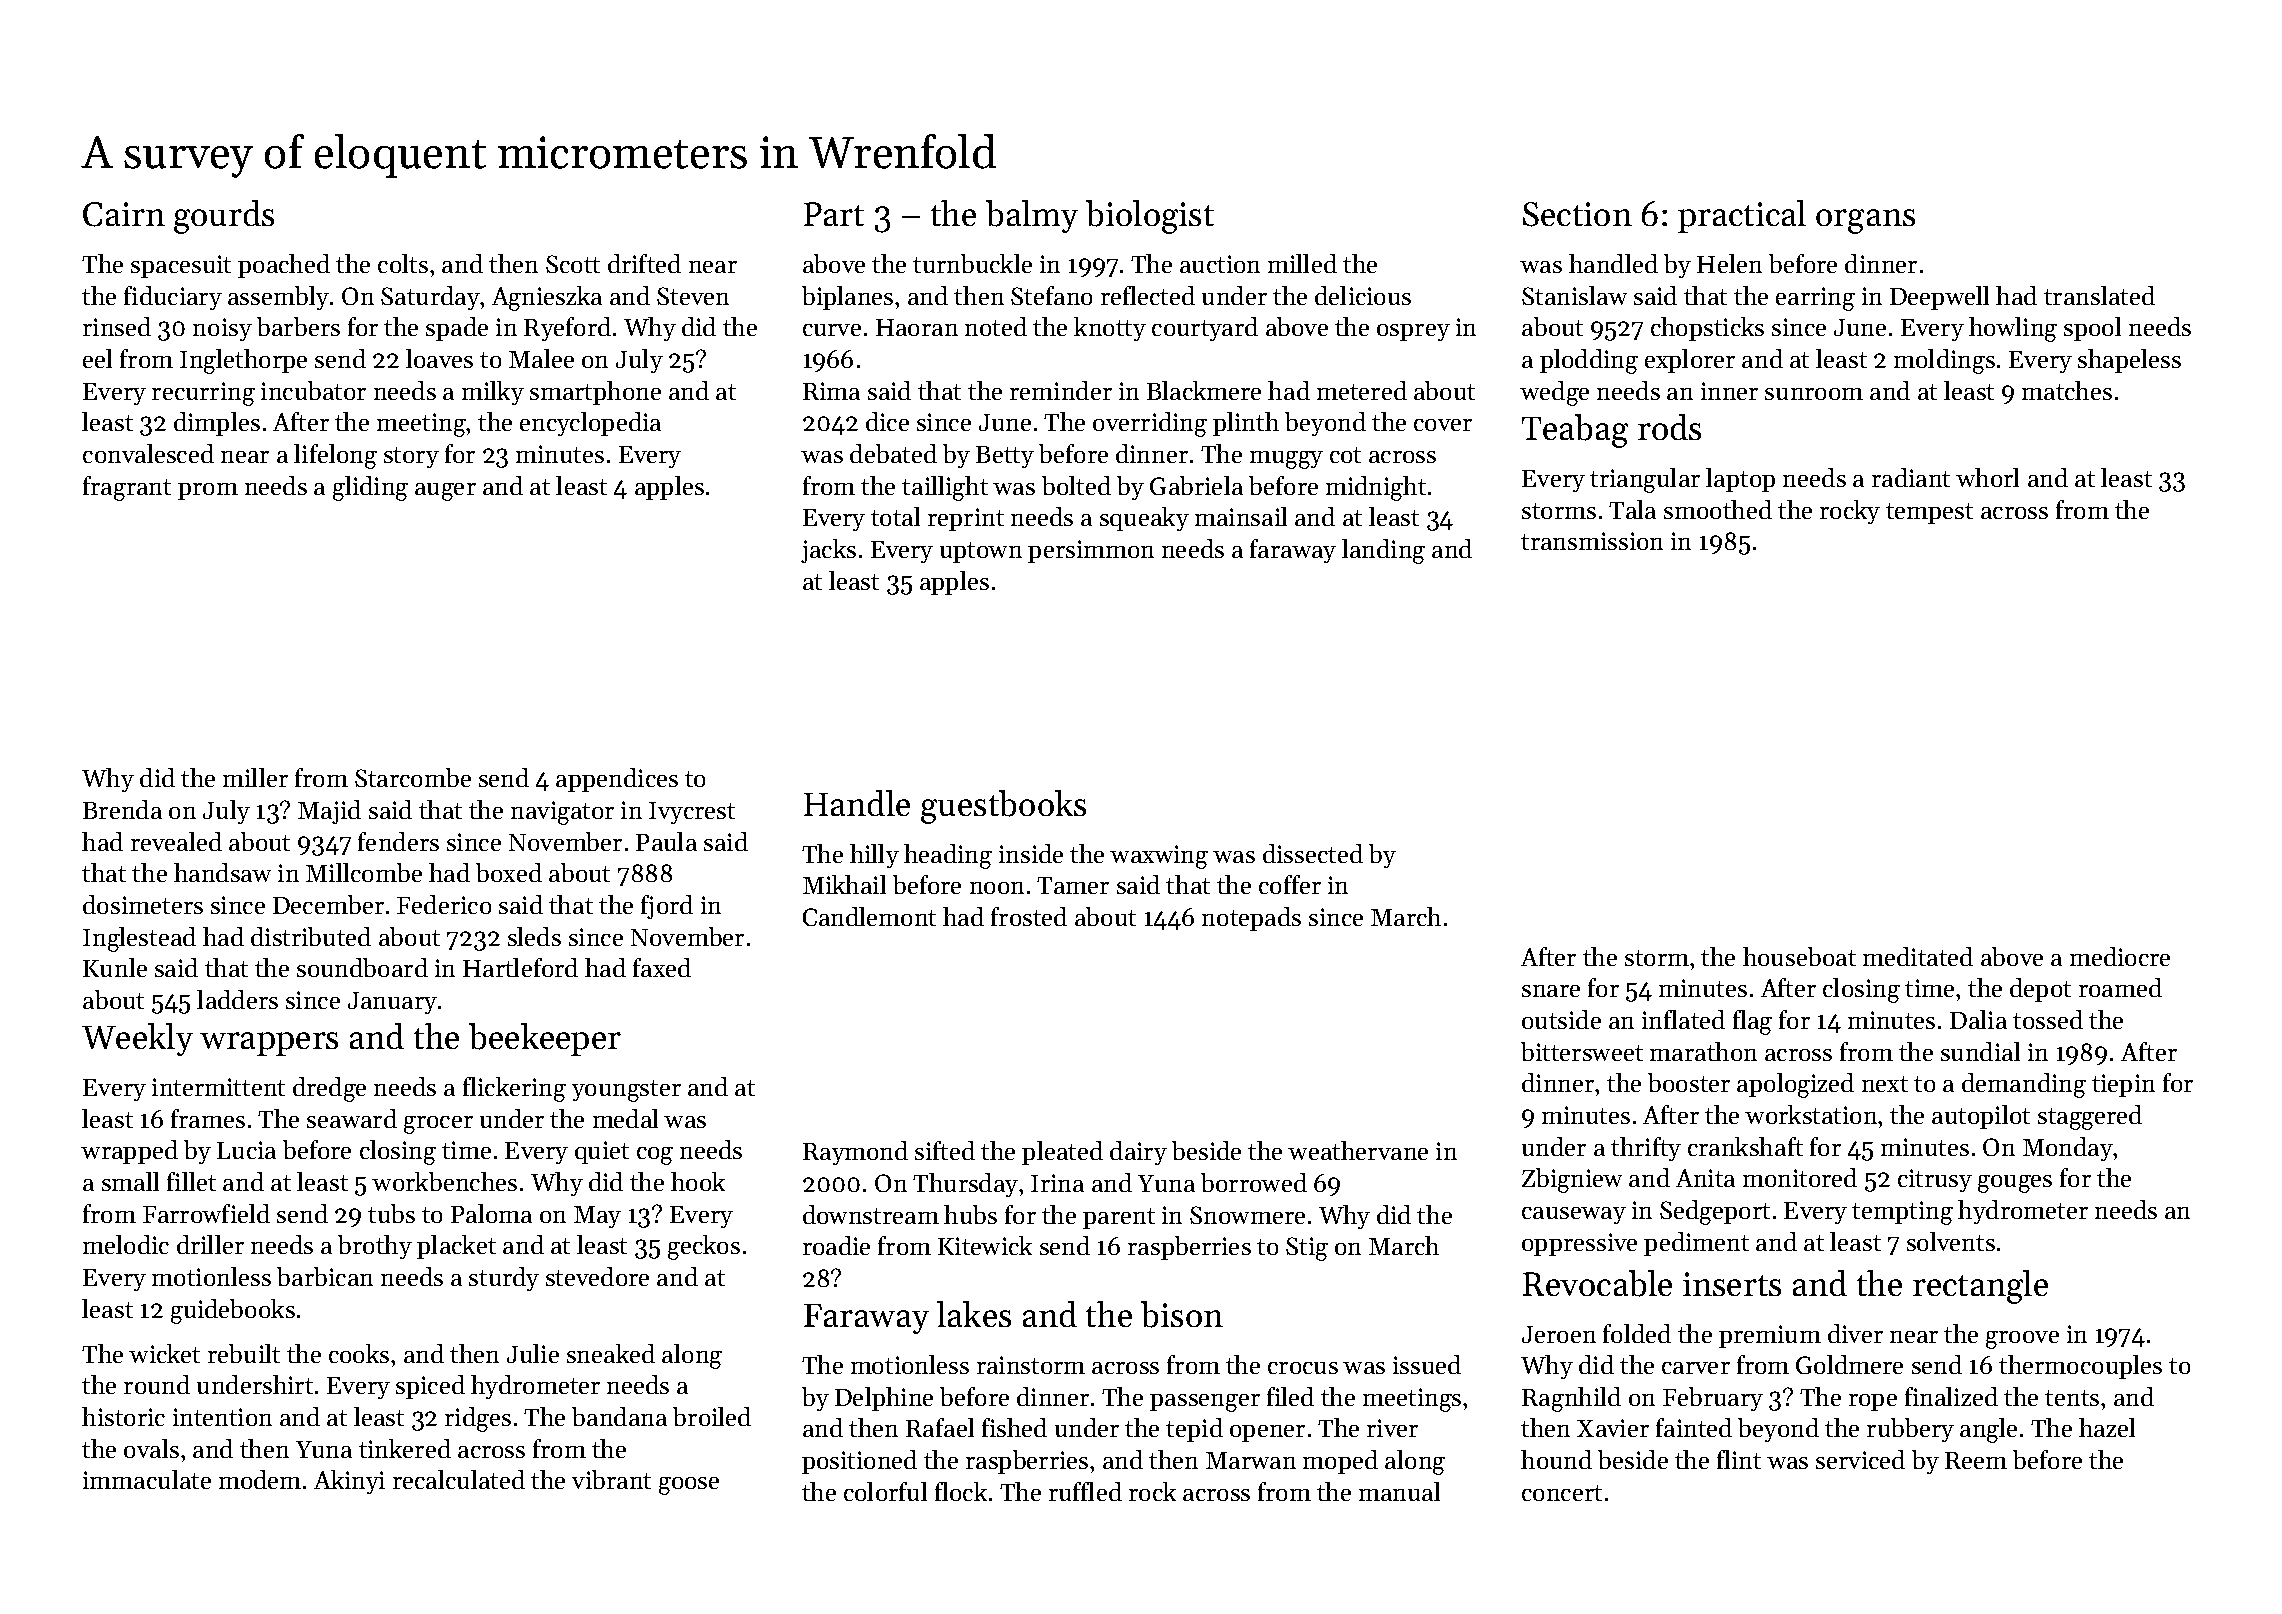 The image size is (2282, 1614). What do you see at coordinates (1987, 477) in the screenshot?
I see `whorl` at bounding box center [1987, 477].
